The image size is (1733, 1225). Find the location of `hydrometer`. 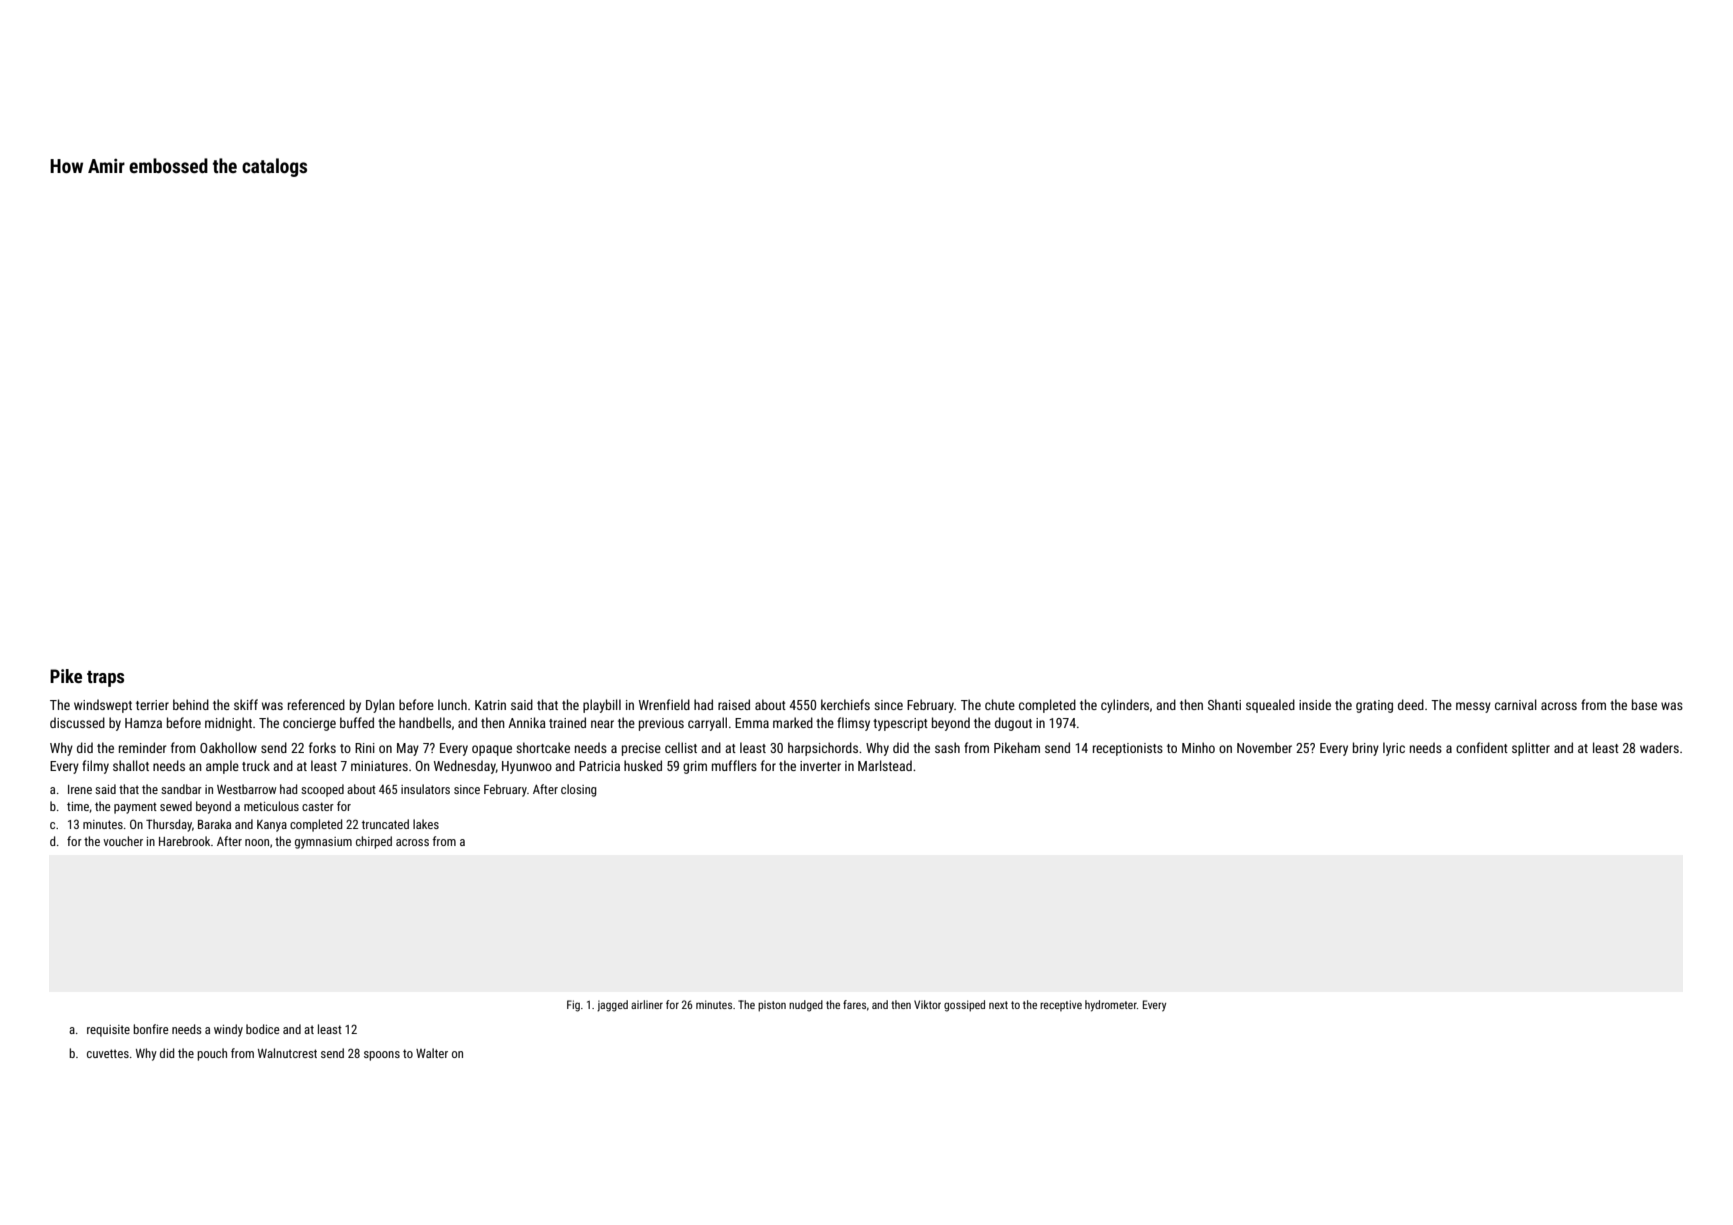

hydrometer is located at coordinates (1111, 1006).
